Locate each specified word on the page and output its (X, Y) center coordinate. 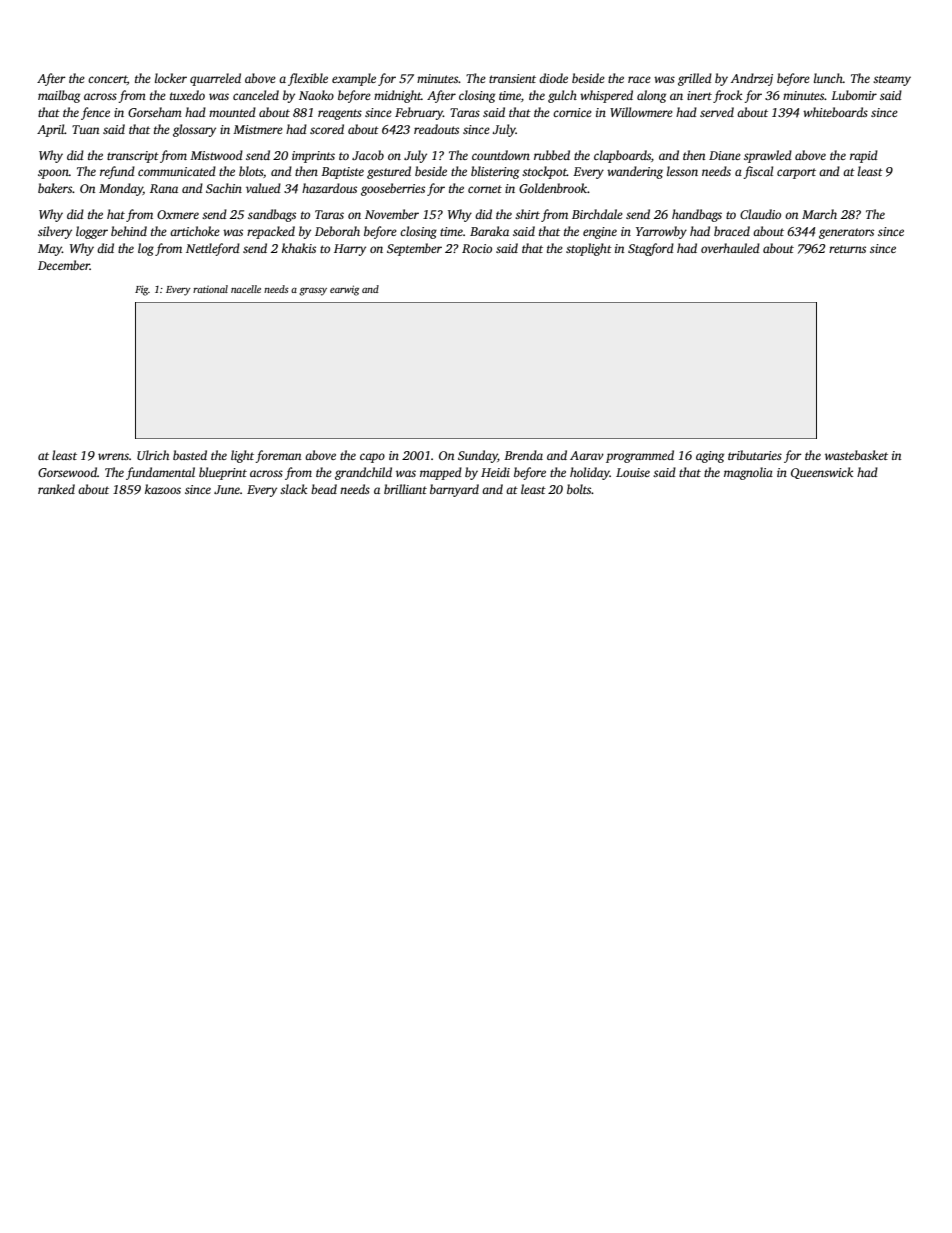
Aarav (587, 455)
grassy (313, 292)
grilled (695, 79)
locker (171, 78)
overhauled (730, 248)
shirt (527, 214)
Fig (142, 290)
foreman (278, 456)
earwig (344, 290)
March (819, 214)
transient (512, 78)
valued (263, 188)
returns (847, 249)
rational (210, 289)
